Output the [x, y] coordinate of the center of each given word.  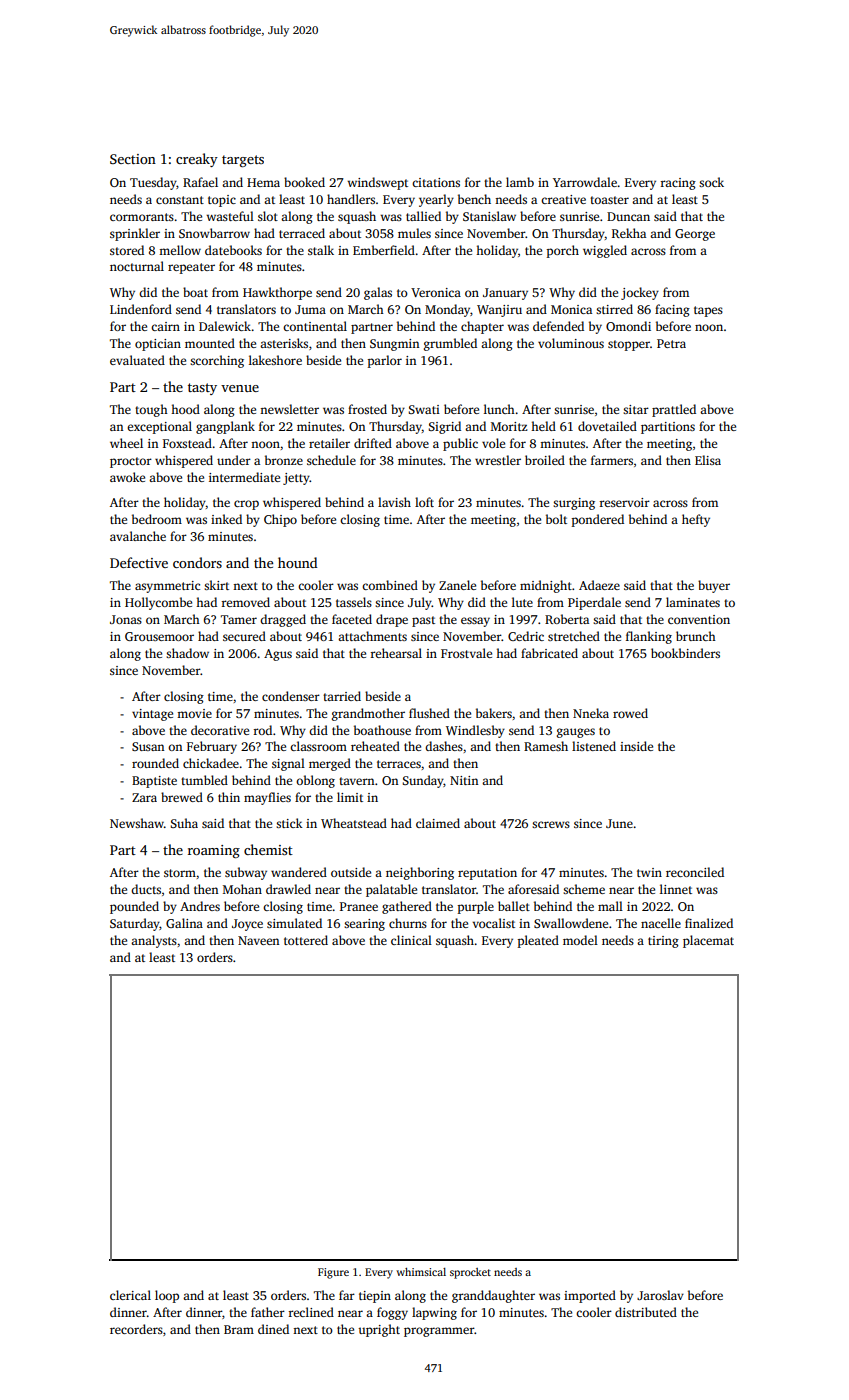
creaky [197, 160]
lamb [520, 182]
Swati [424, 409]
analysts [154, 941]
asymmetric [167, 587]
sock [711, 182]
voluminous [571, 343]
